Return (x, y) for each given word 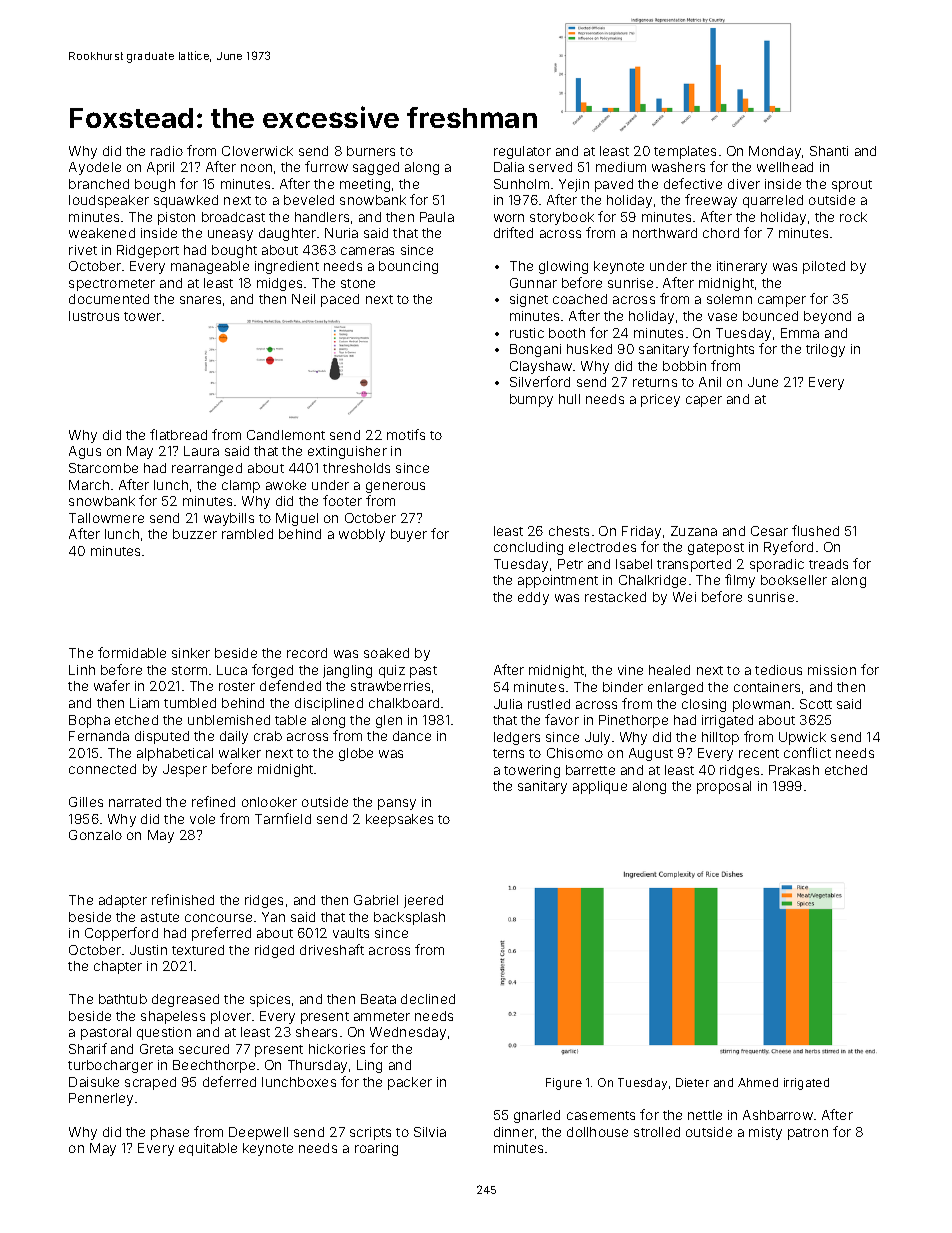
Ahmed (758, 1082)
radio (167, 151)
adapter (123, 901)
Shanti (829, 151)
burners (371, 151)
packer (410, 1083)
